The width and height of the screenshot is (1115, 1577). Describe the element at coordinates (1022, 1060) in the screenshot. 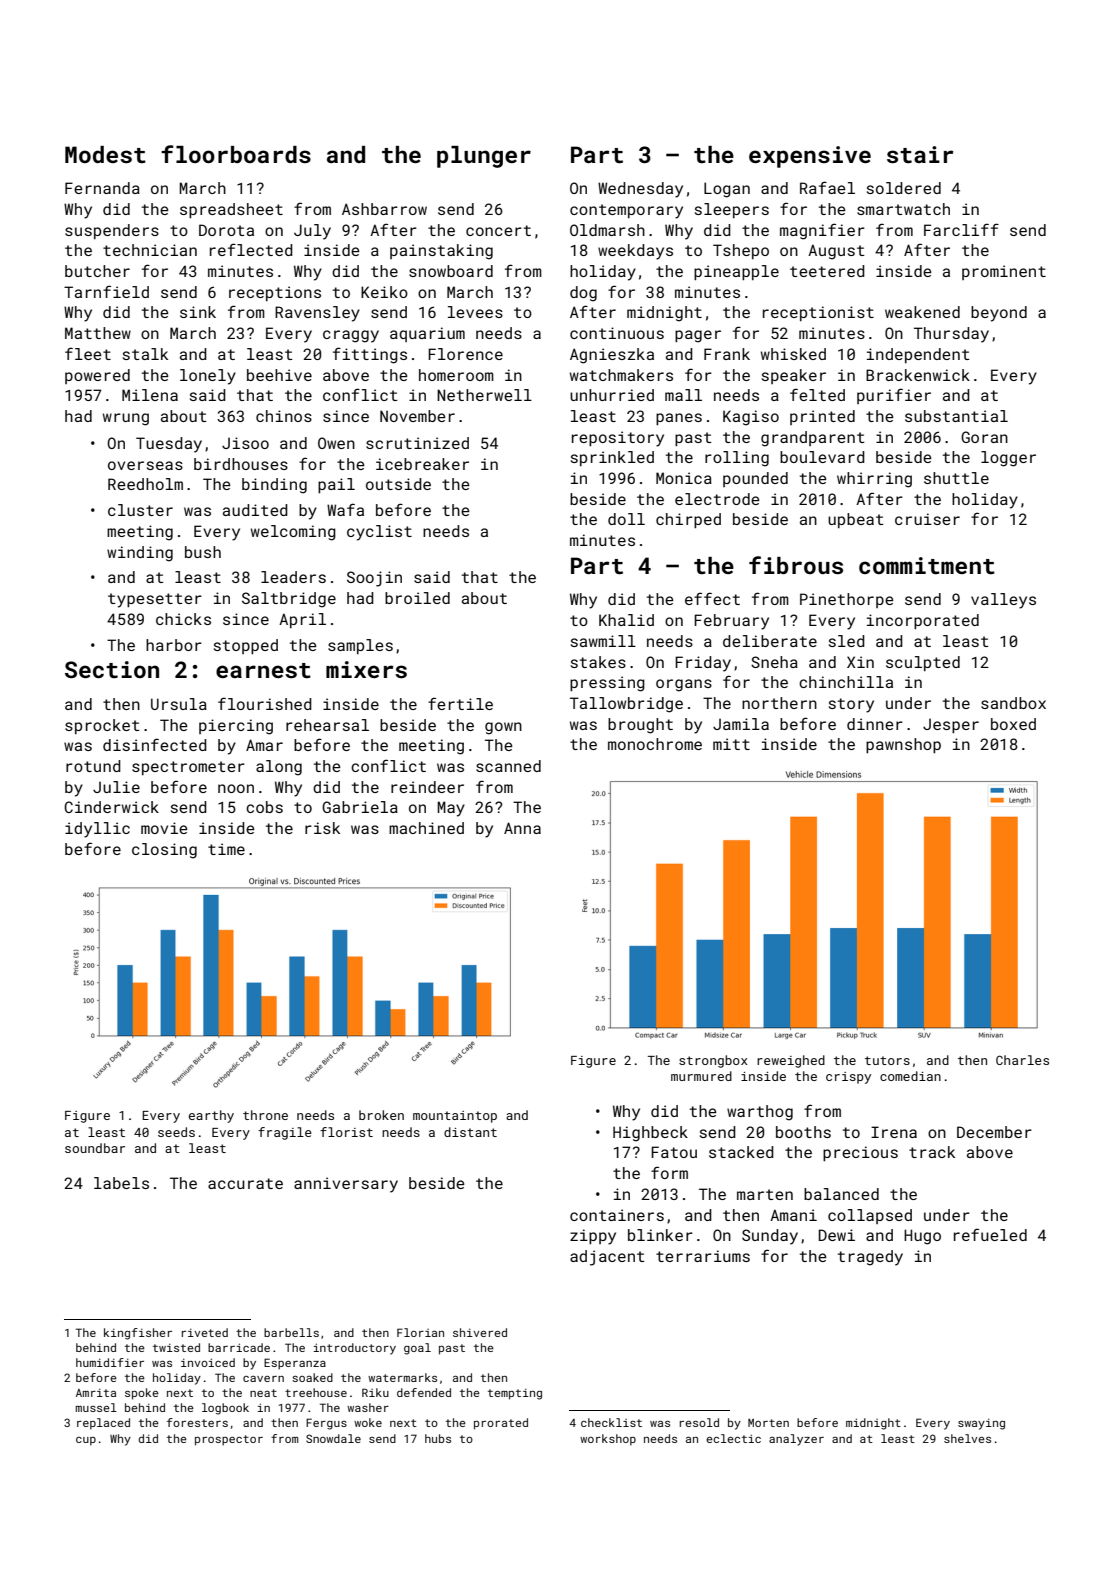

I see `Charles` at that location.
